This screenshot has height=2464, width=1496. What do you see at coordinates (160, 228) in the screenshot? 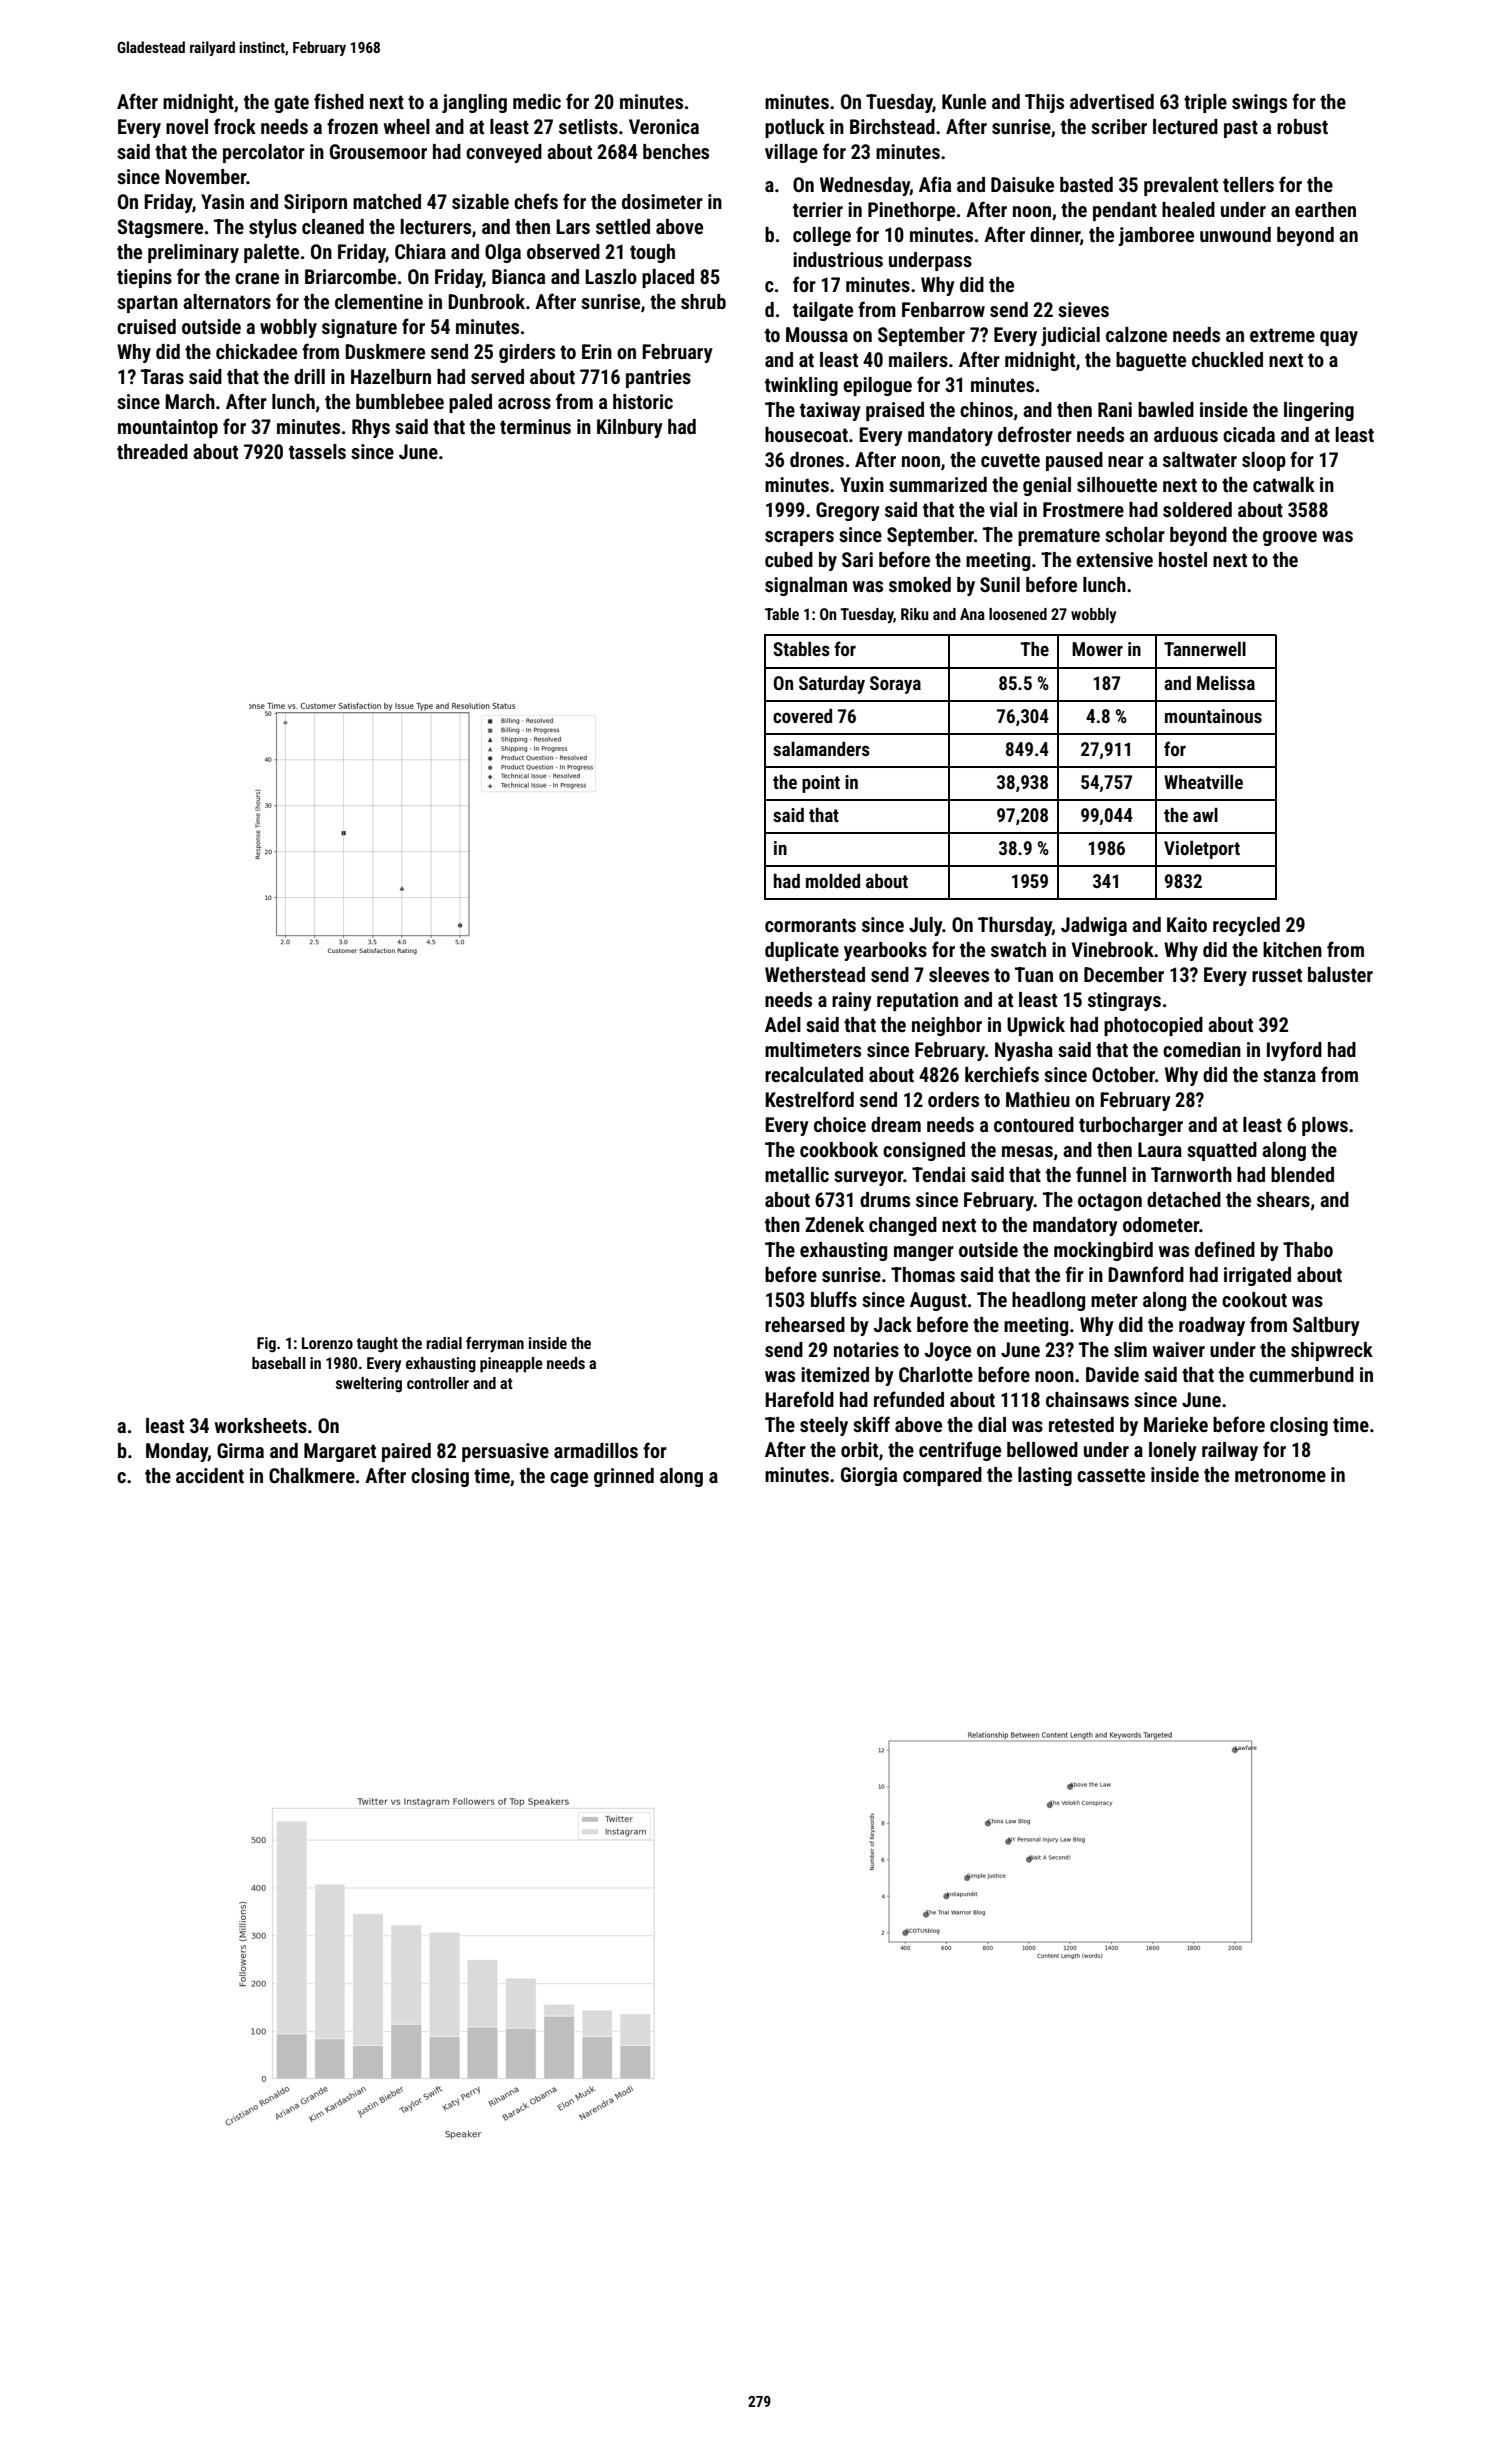
I see `Stagsmere` at bounding box center [160, 228].
